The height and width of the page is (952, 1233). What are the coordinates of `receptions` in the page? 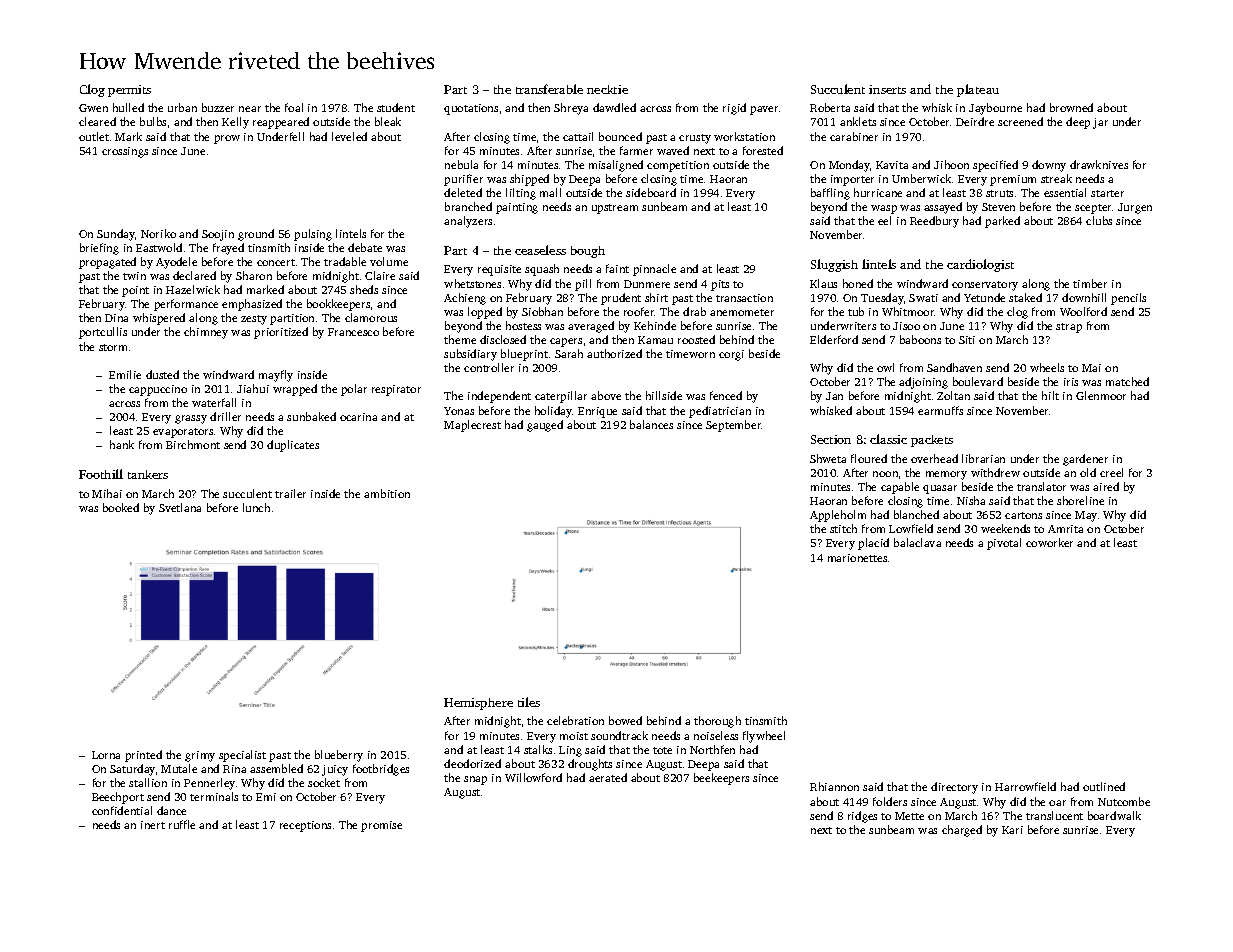 It's located at (305, 826).
